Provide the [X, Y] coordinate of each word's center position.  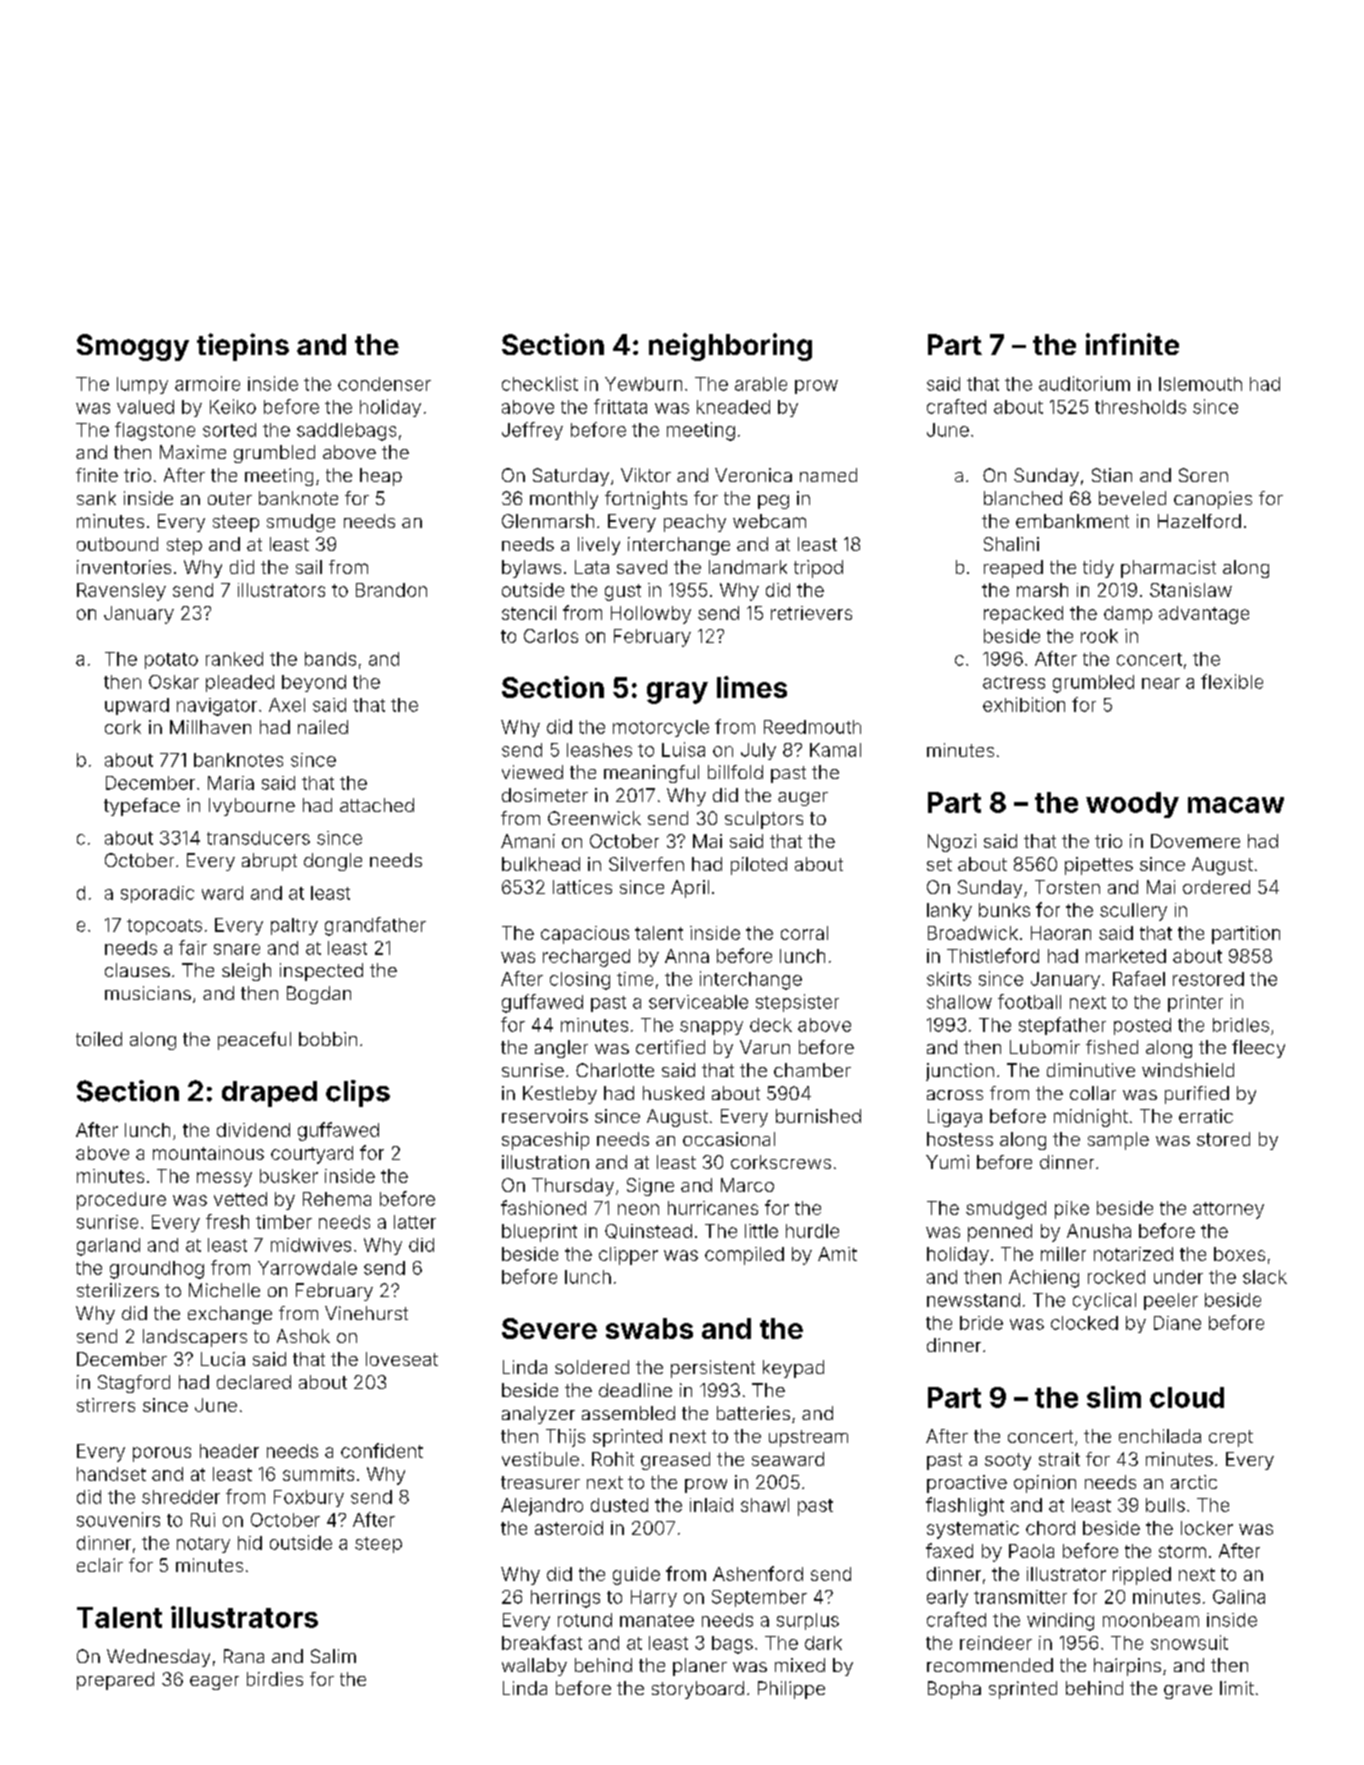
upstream [808, 1438]
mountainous [208, 1153]
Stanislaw [1191, 590]
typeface [142, 807]
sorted [229, 430]
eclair [100, 1565]
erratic [1206, 1116]
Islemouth [1200, 384]
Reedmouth [812, 727]
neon [638, 1209]
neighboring [730, 347]
